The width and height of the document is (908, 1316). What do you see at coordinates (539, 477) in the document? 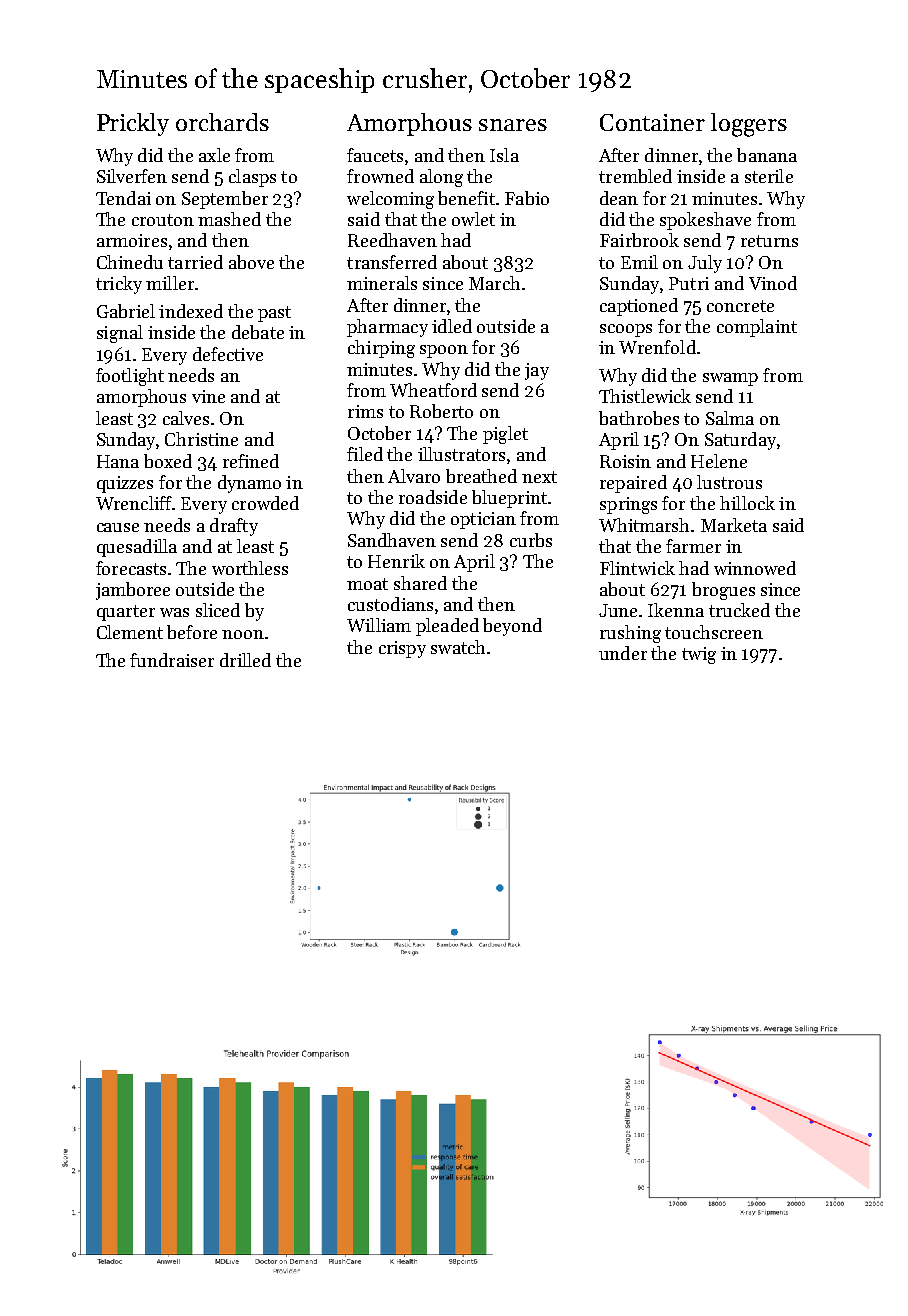
I see `next` at bounding box center [539, 477].
